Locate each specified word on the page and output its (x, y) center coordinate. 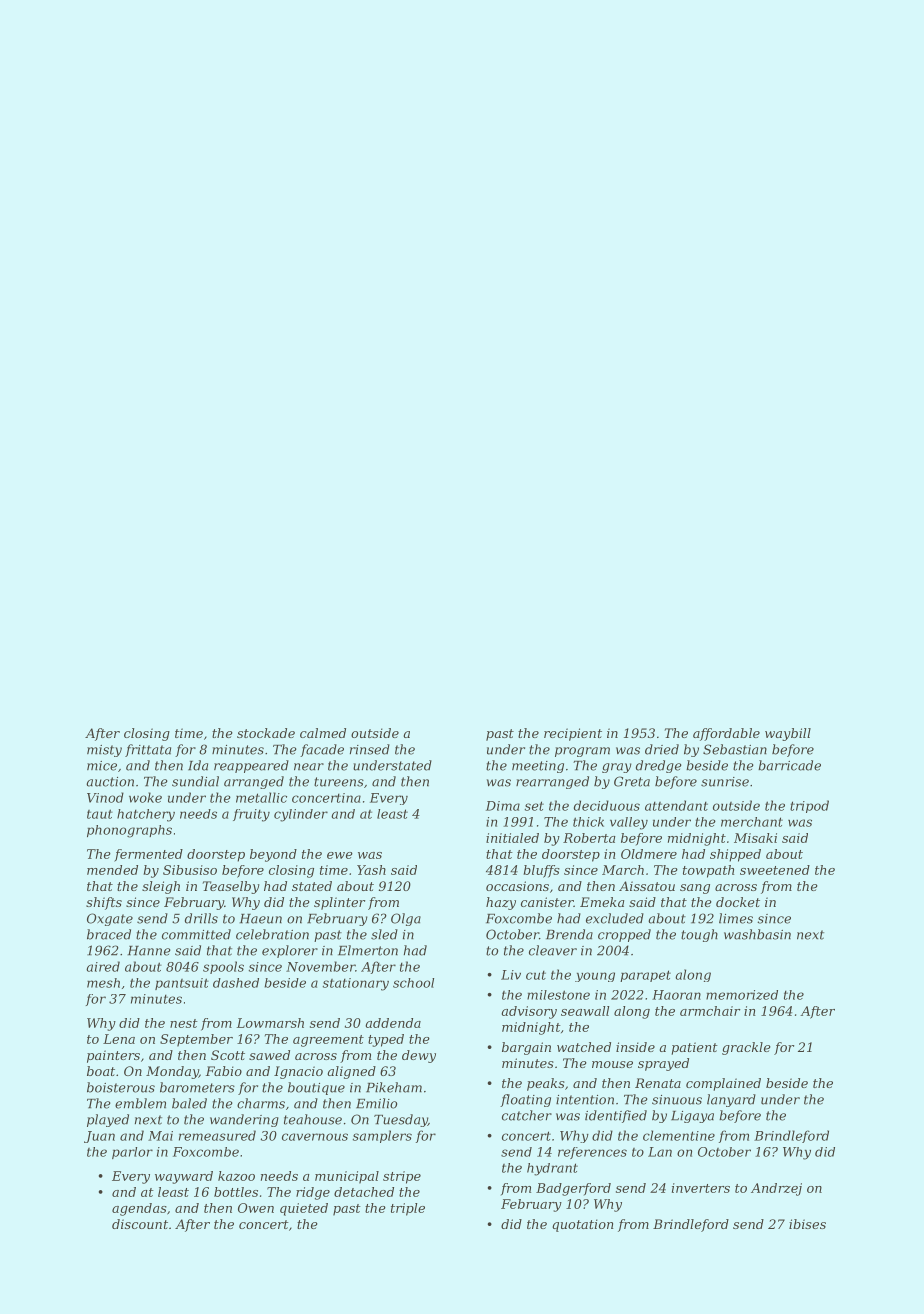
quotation (583, 1225)
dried (662, 749)
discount (140, 1224)
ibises (807, 1224)
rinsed (370, 749)
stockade (266, 733)
